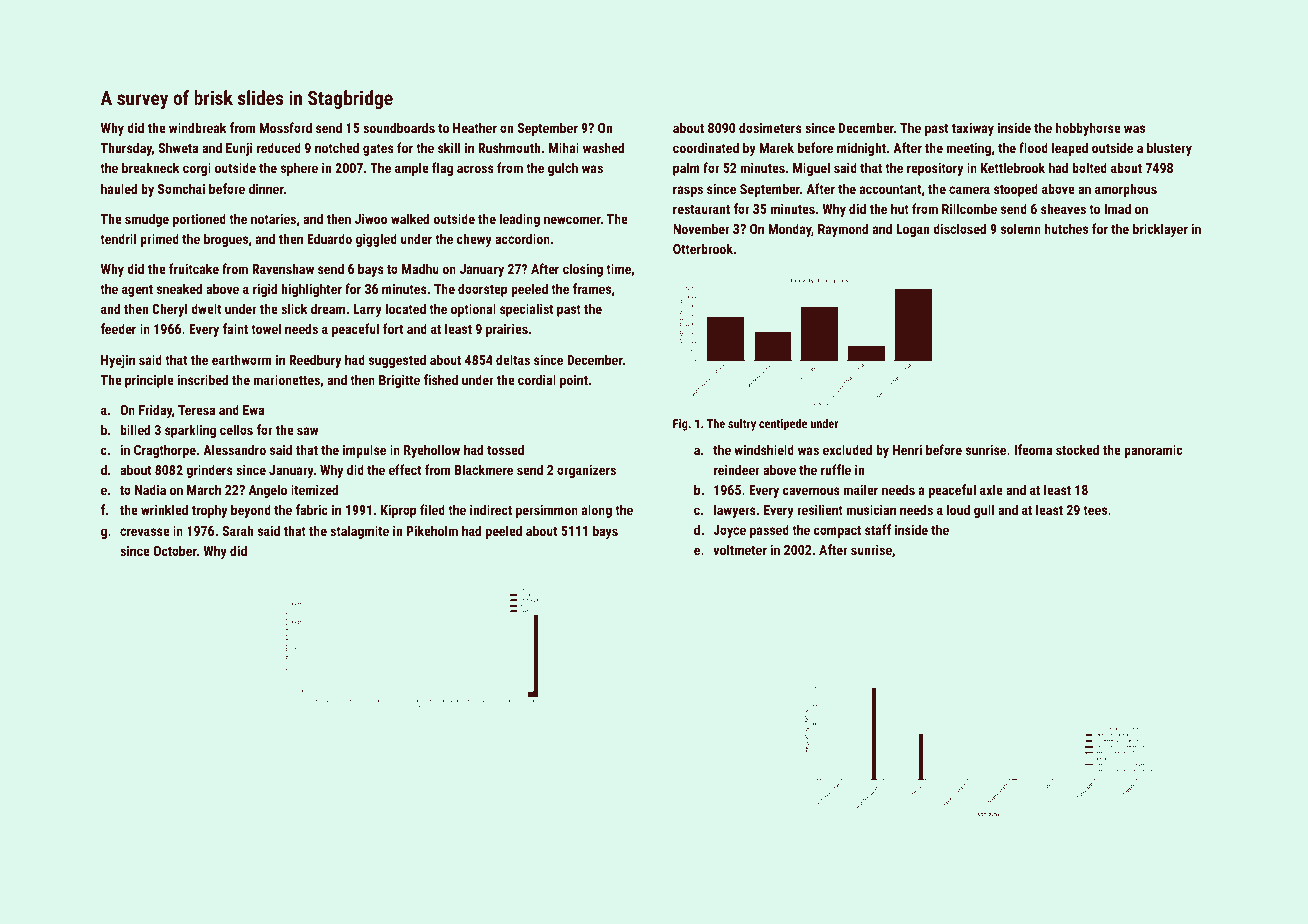 This image has width=1308, height=924. What do you see at coordinates (686, 169) in the image?
I see `palm` at bounding box center [686, 169].
